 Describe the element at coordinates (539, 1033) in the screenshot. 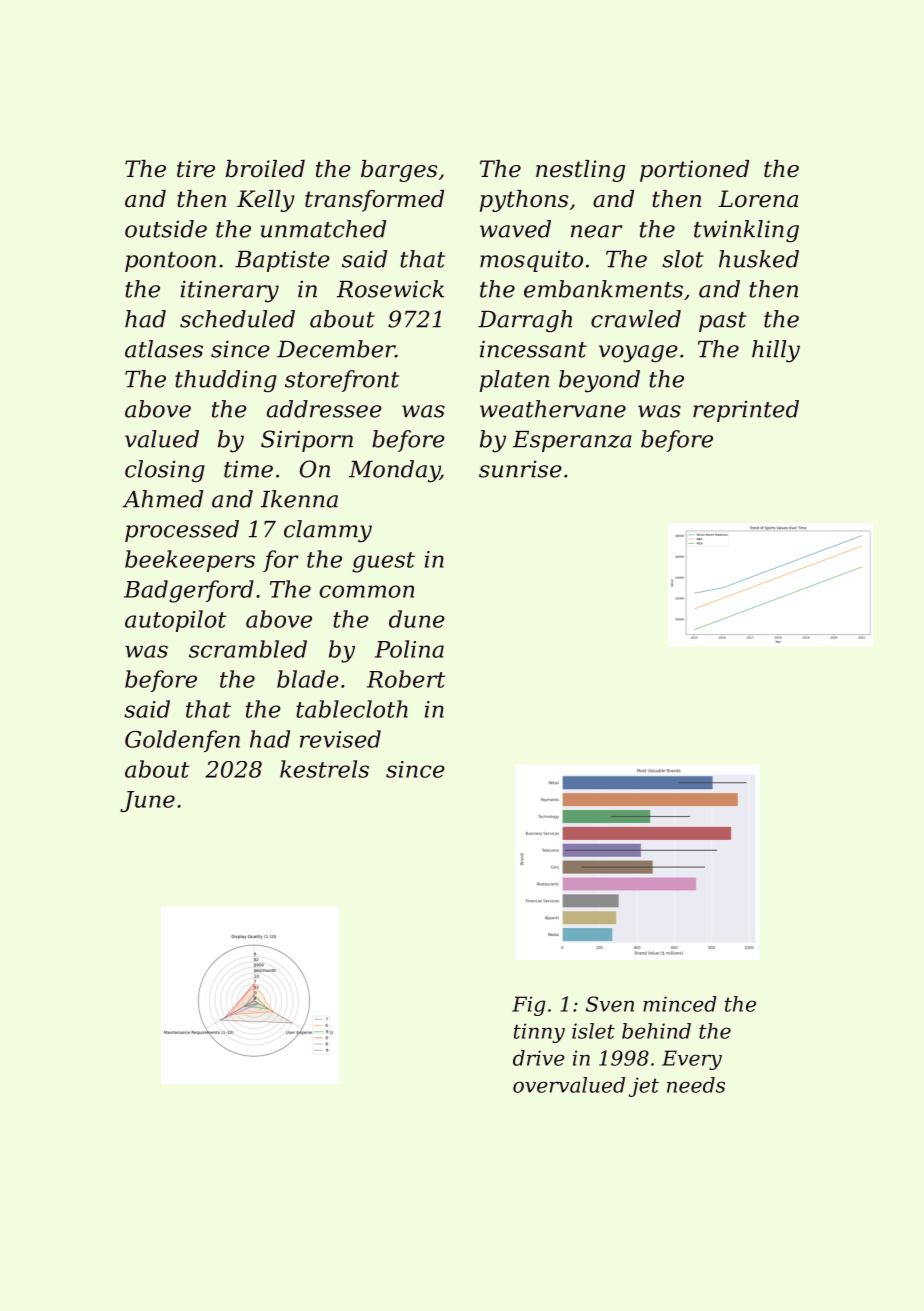

I see `tinny` at that location.
